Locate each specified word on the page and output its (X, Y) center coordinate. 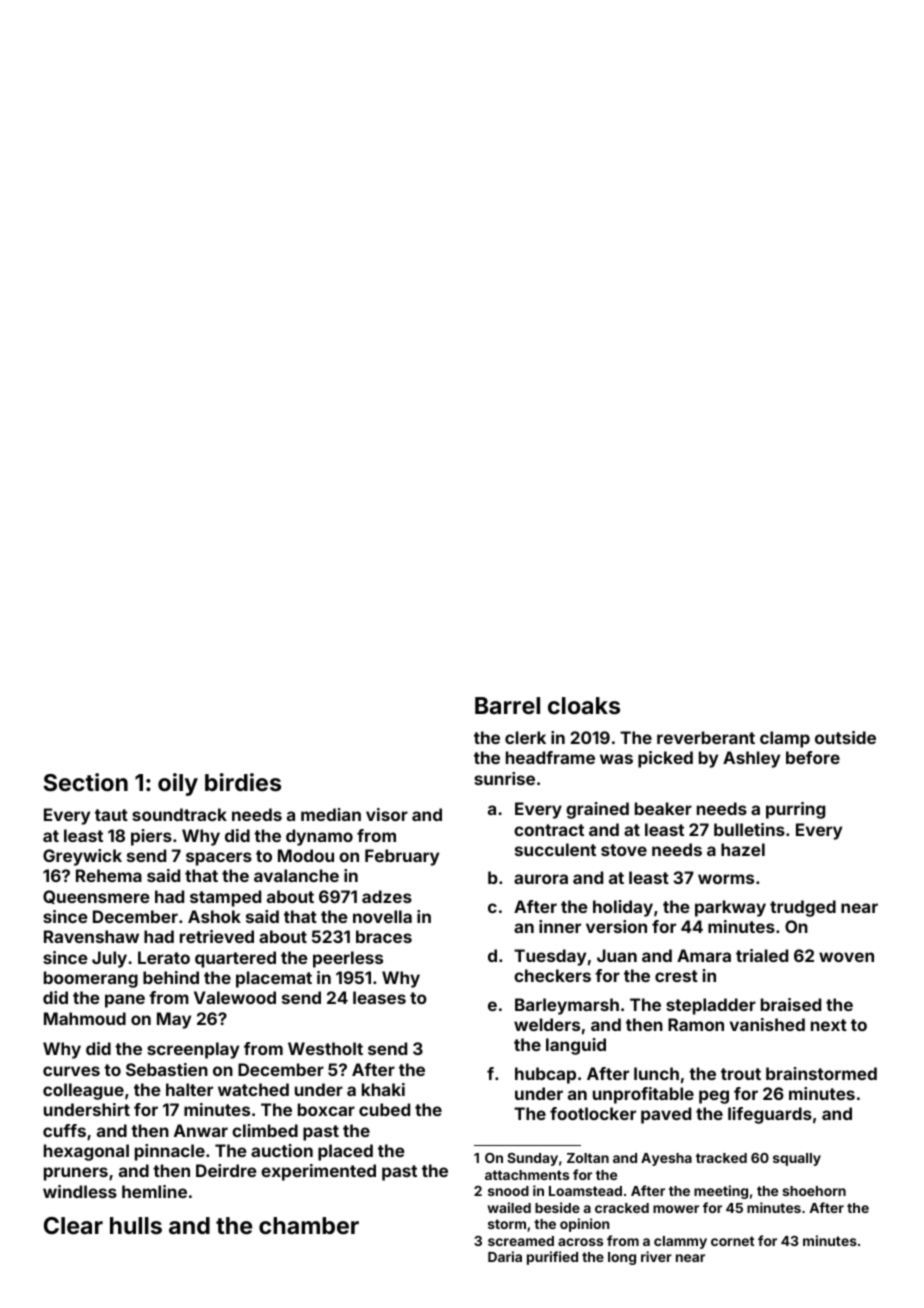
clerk (525, 737)
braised (791, 1004)
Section (86, 782)
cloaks (584, 705)
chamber (309, 1225)
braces (384, 936)
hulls (136, 1225)
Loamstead (585, 1191)
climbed (265, 1130)
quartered (235, 959)
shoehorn (814, 1191)
